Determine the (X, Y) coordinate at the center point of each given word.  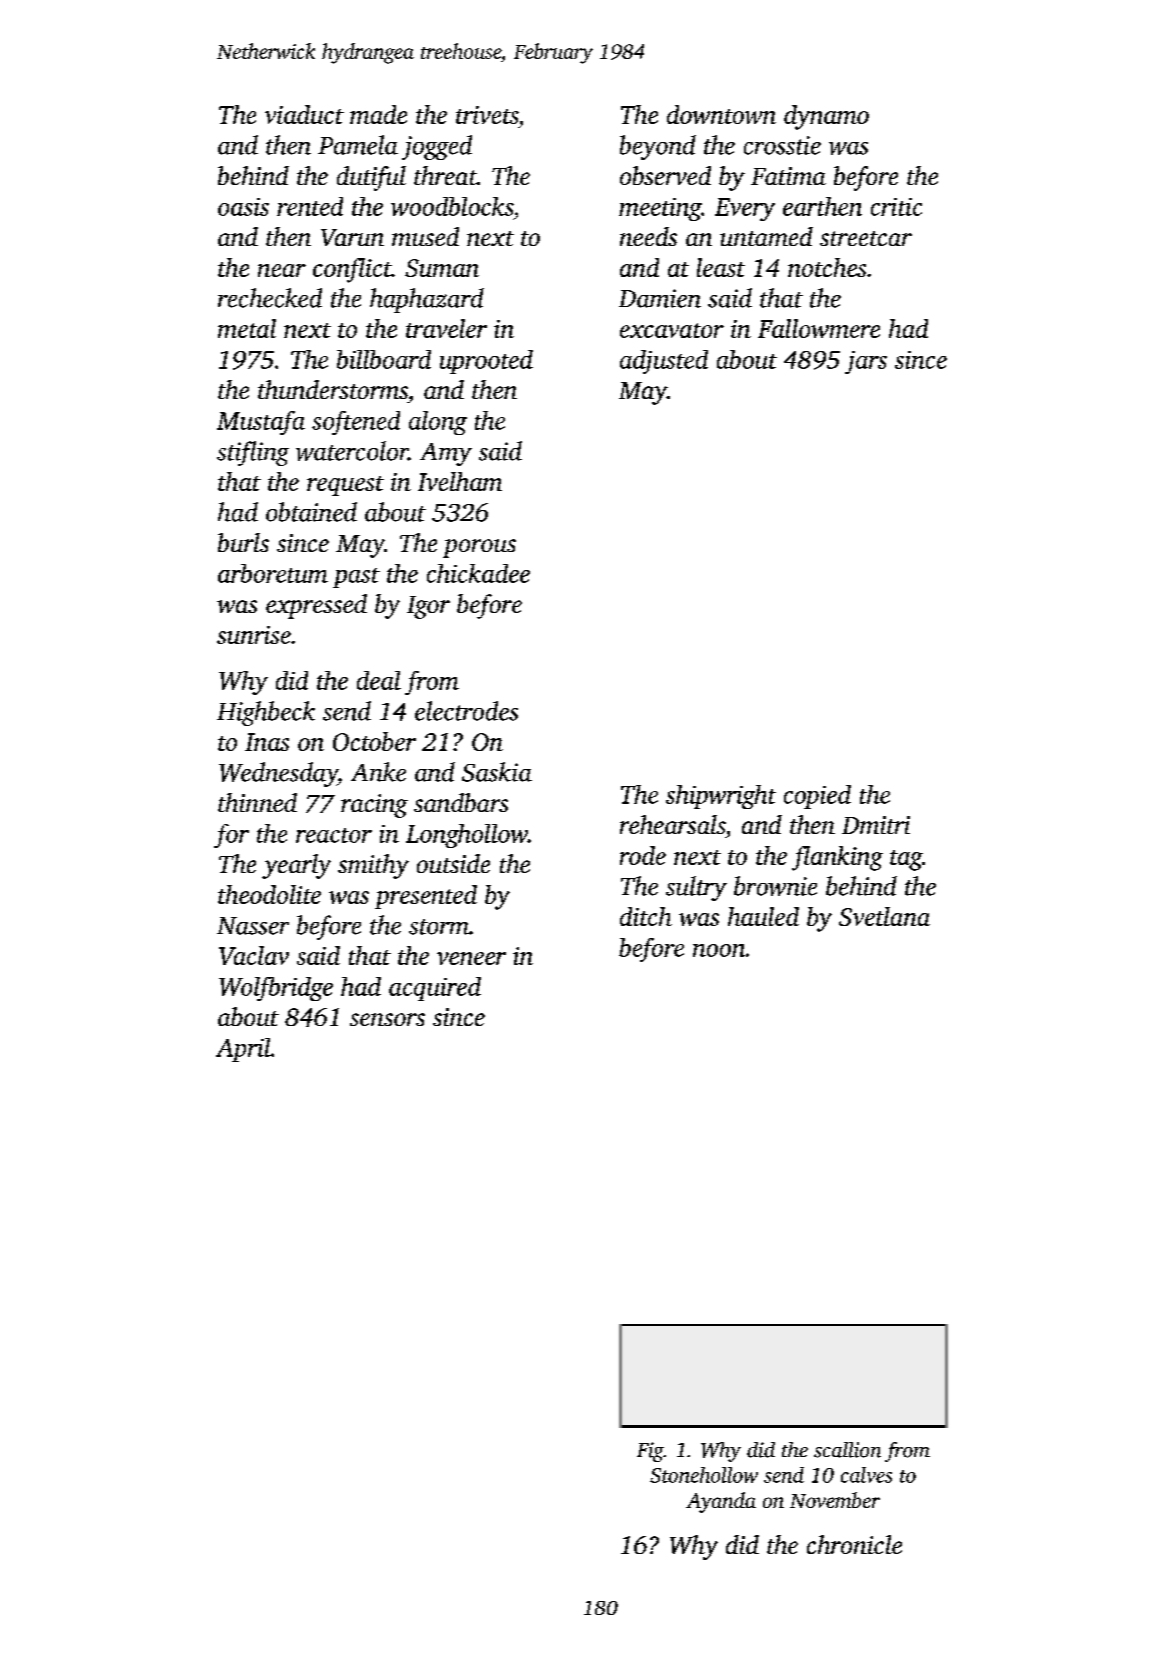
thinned (257, 802)
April (243, 1050)
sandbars (461, 802)
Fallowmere (819, 328)
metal (247, 328)
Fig (650, 1452)
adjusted (664, 362)
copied (817, 797)
